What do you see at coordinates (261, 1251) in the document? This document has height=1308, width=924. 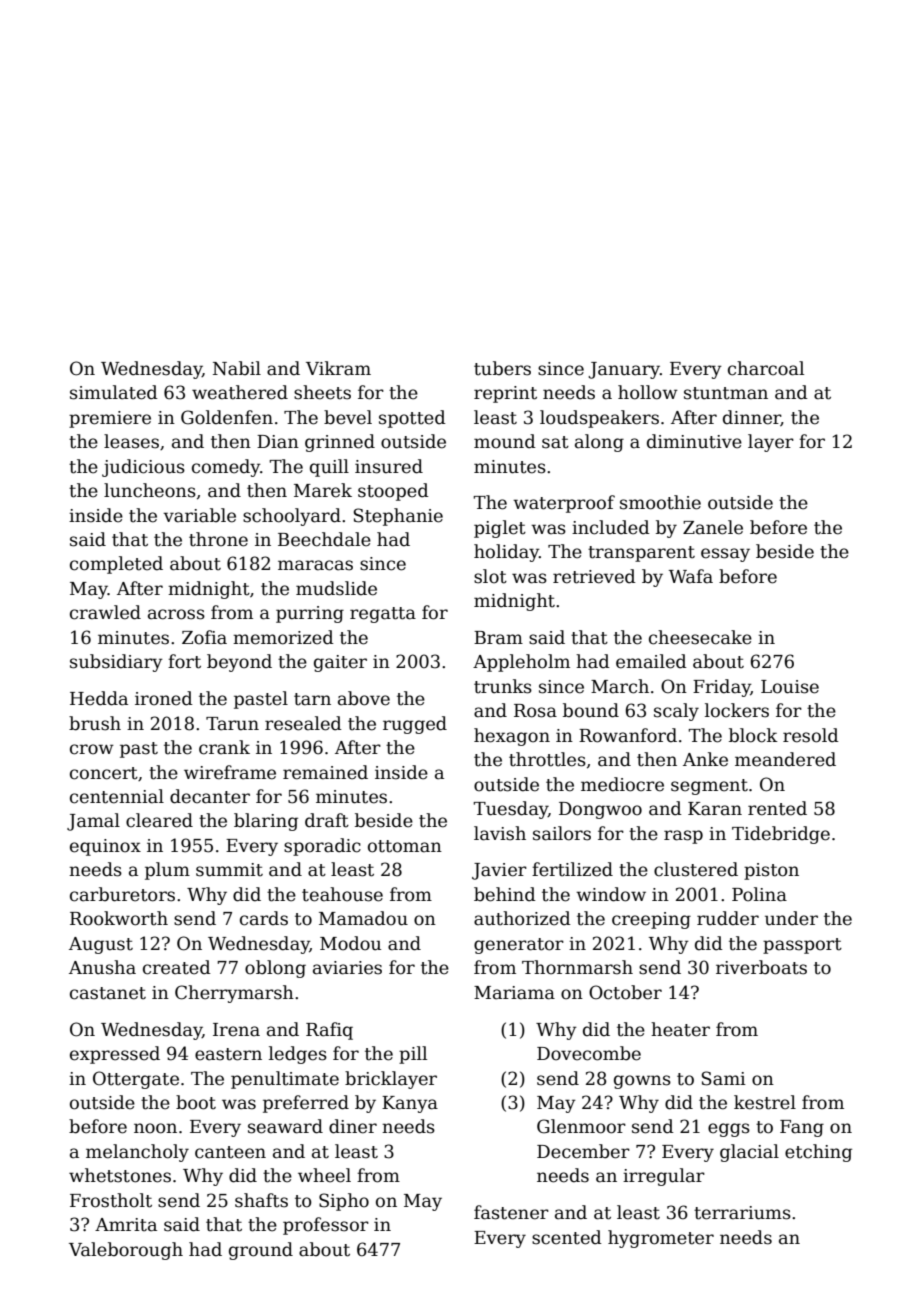 I see `ground` at bounding box center [261, 1251].
